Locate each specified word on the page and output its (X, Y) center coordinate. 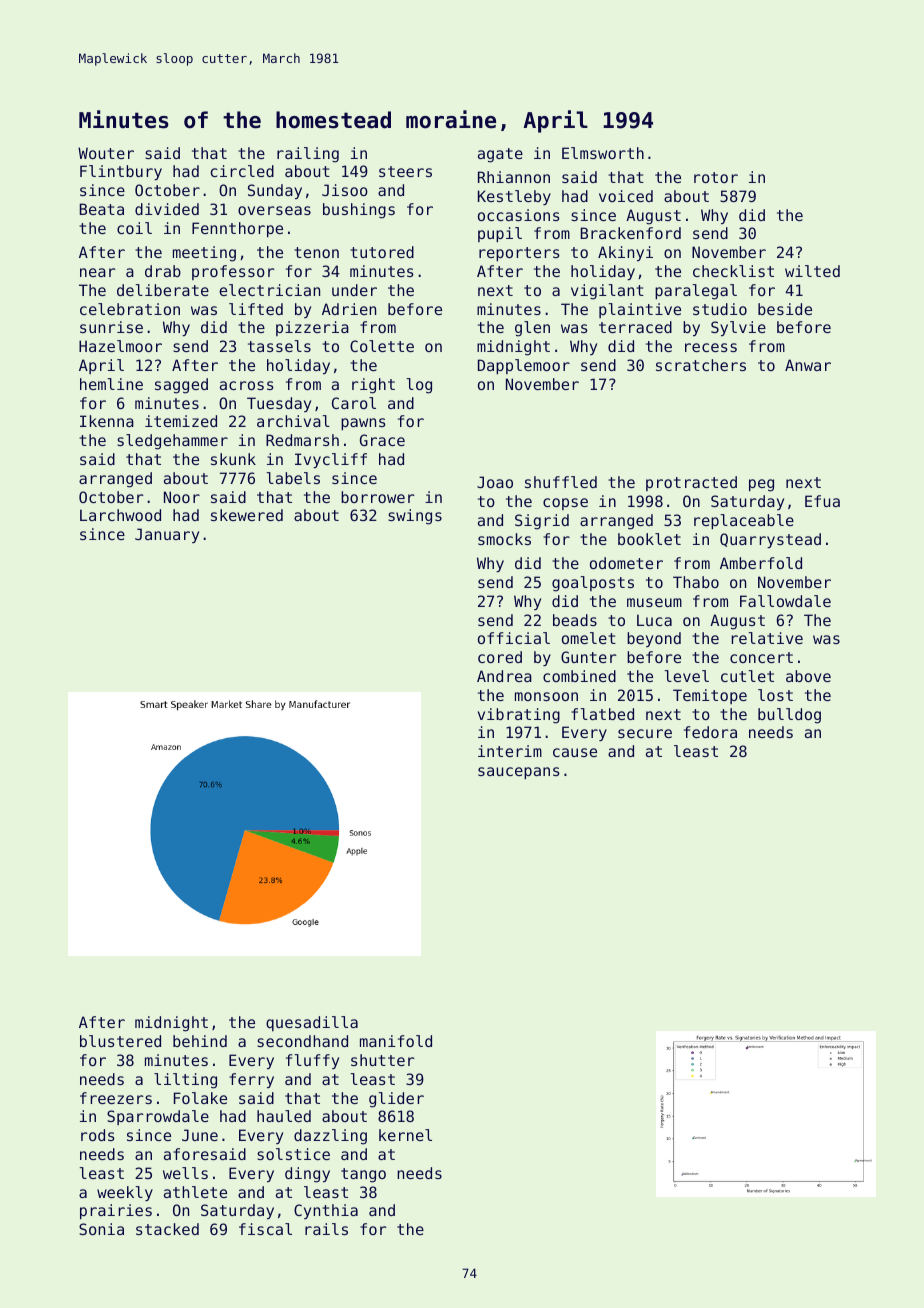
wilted (812, 271)
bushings (359, 211)
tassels (279, 346)
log (419, 386)
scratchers (701, 365)
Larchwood (120, 515)
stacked (167, 1229)
